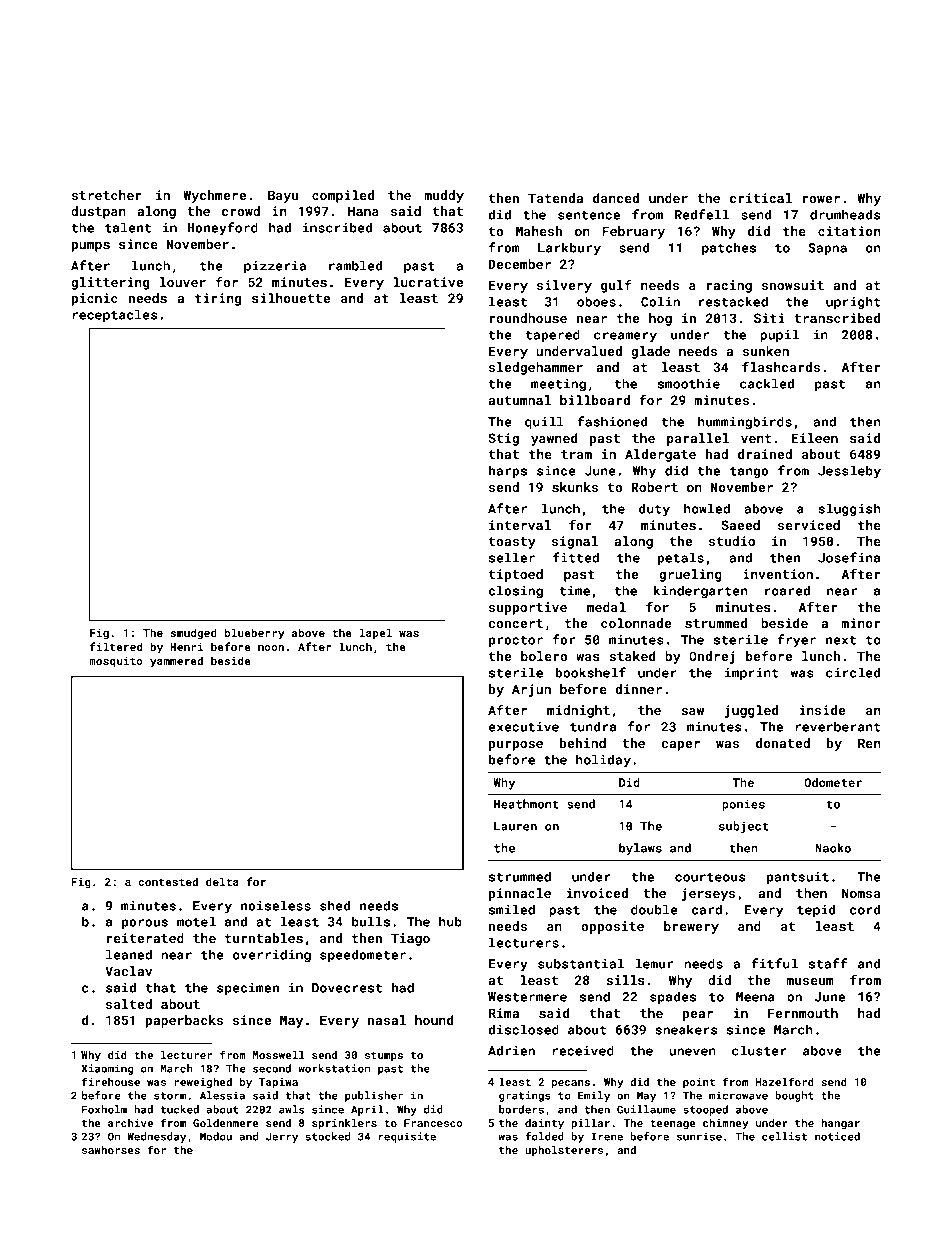 Image resolution: width=952 pixels, height=1233 pixels. What do you see at coordinates (702, 214) in the page?
I see `Redfell` at bounding box center [702, 214].
